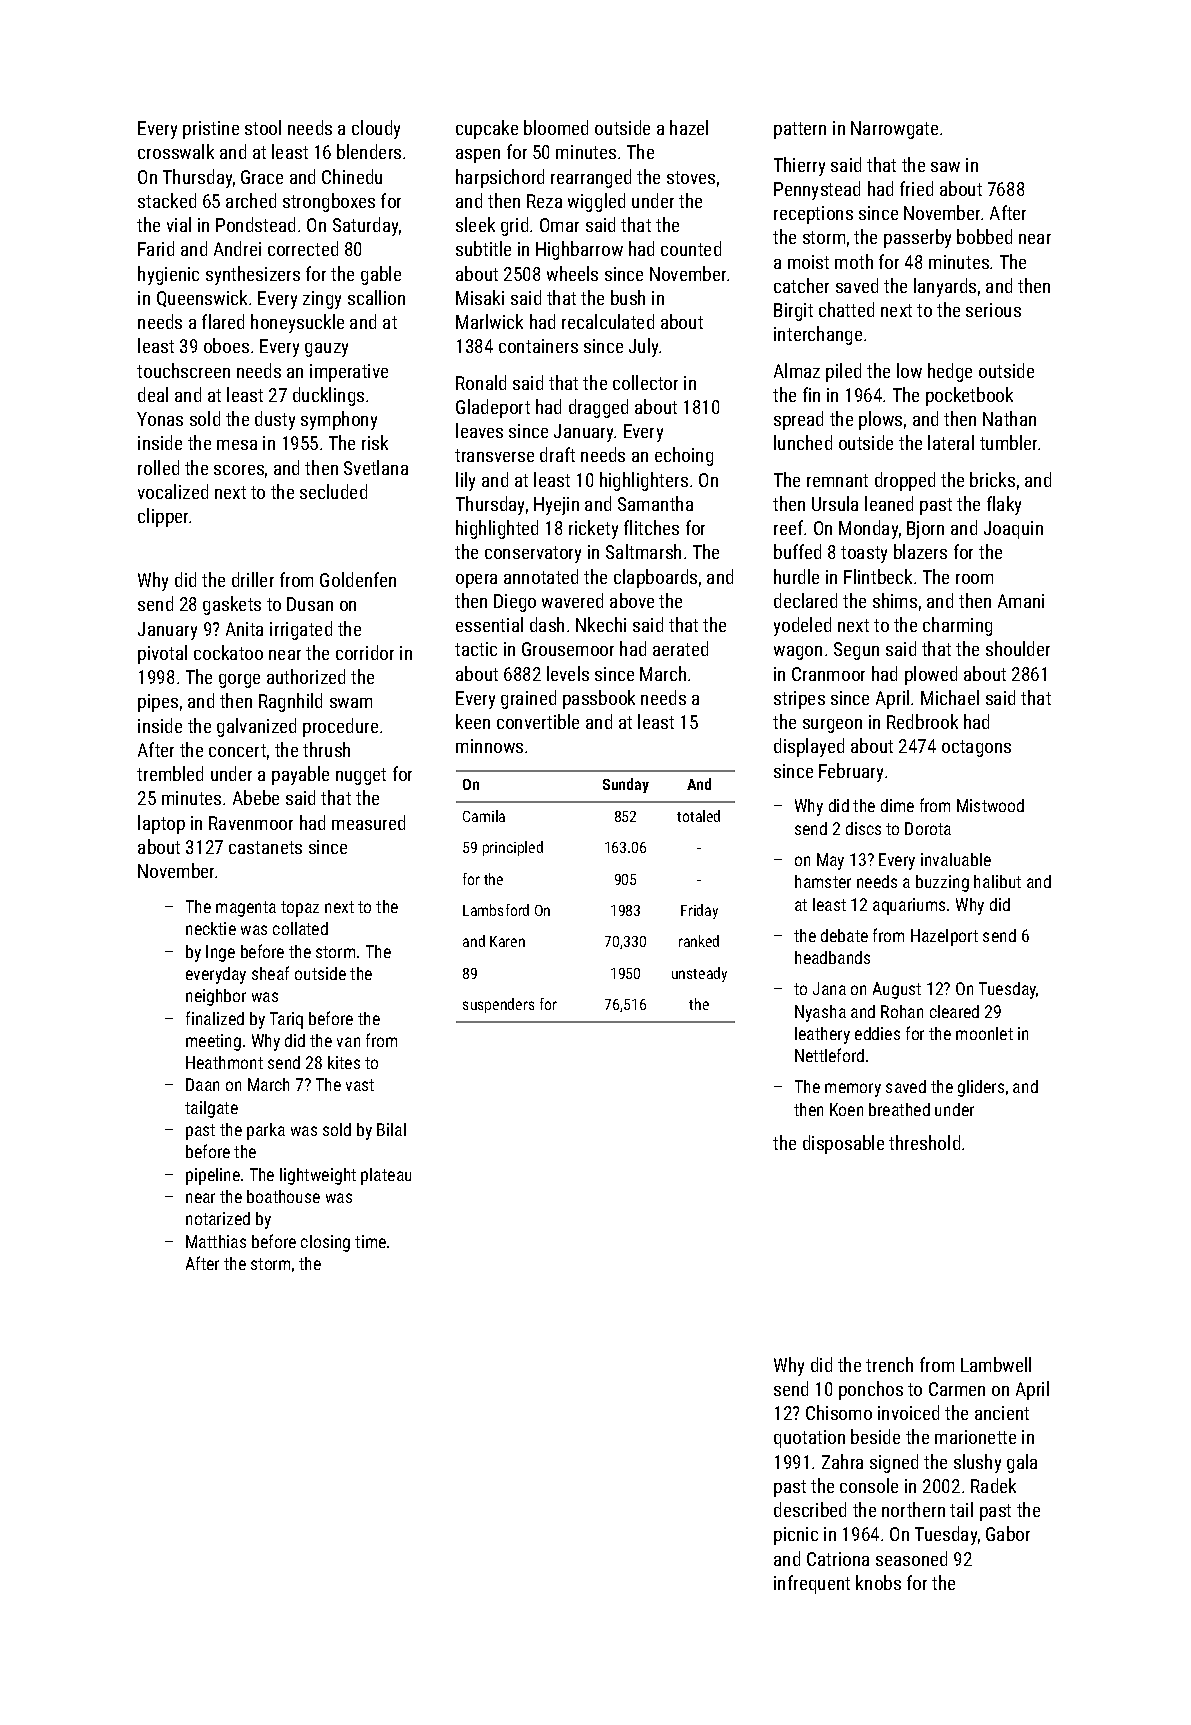 This screenshot has height=1725, width=1191. What do you see at coordinates (513, 848) in the screenshot?
I see `principled` at bounding box center [513, 848].
